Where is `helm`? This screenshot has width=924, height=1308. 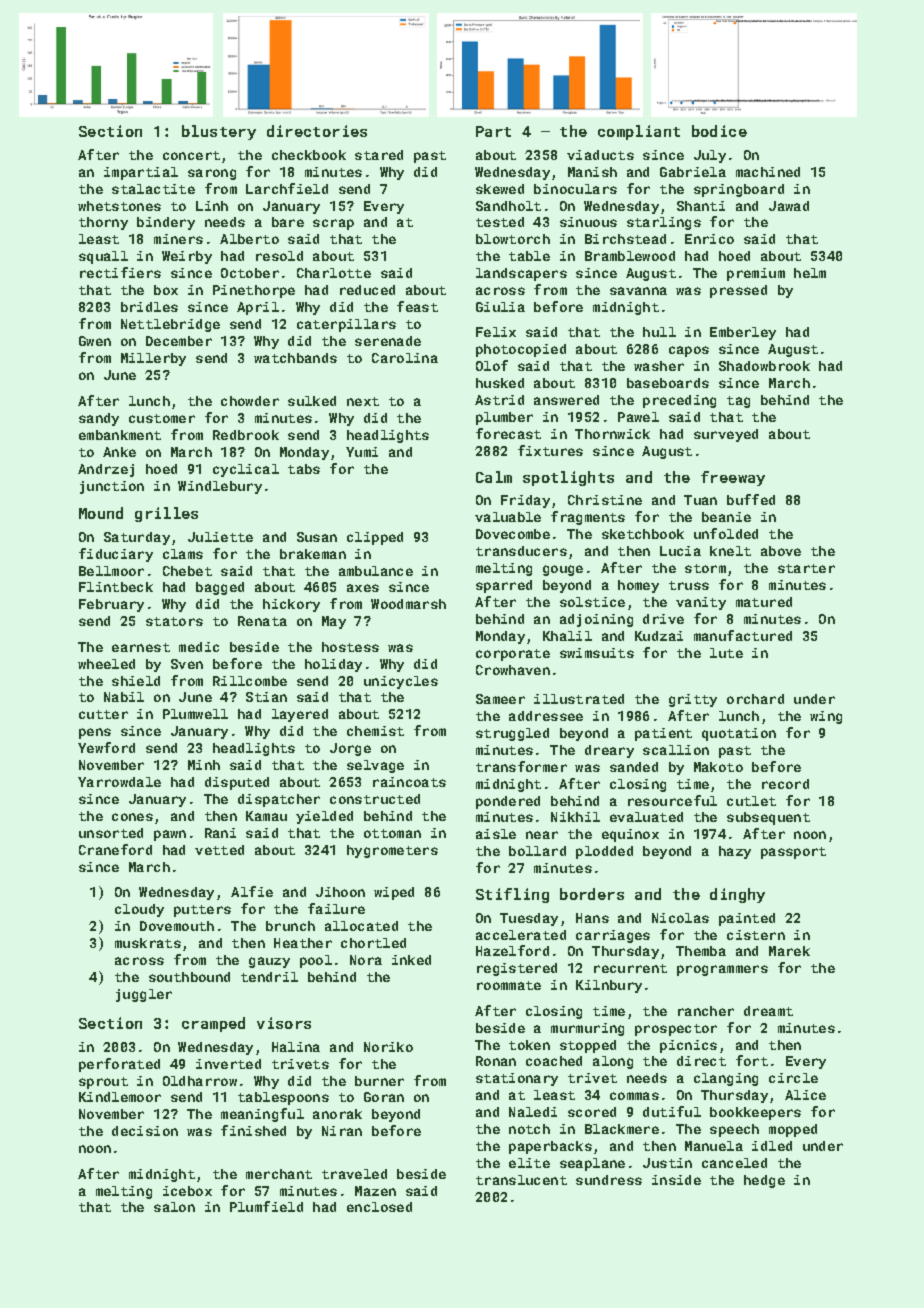
helm is located at coordinates (810, 273).
